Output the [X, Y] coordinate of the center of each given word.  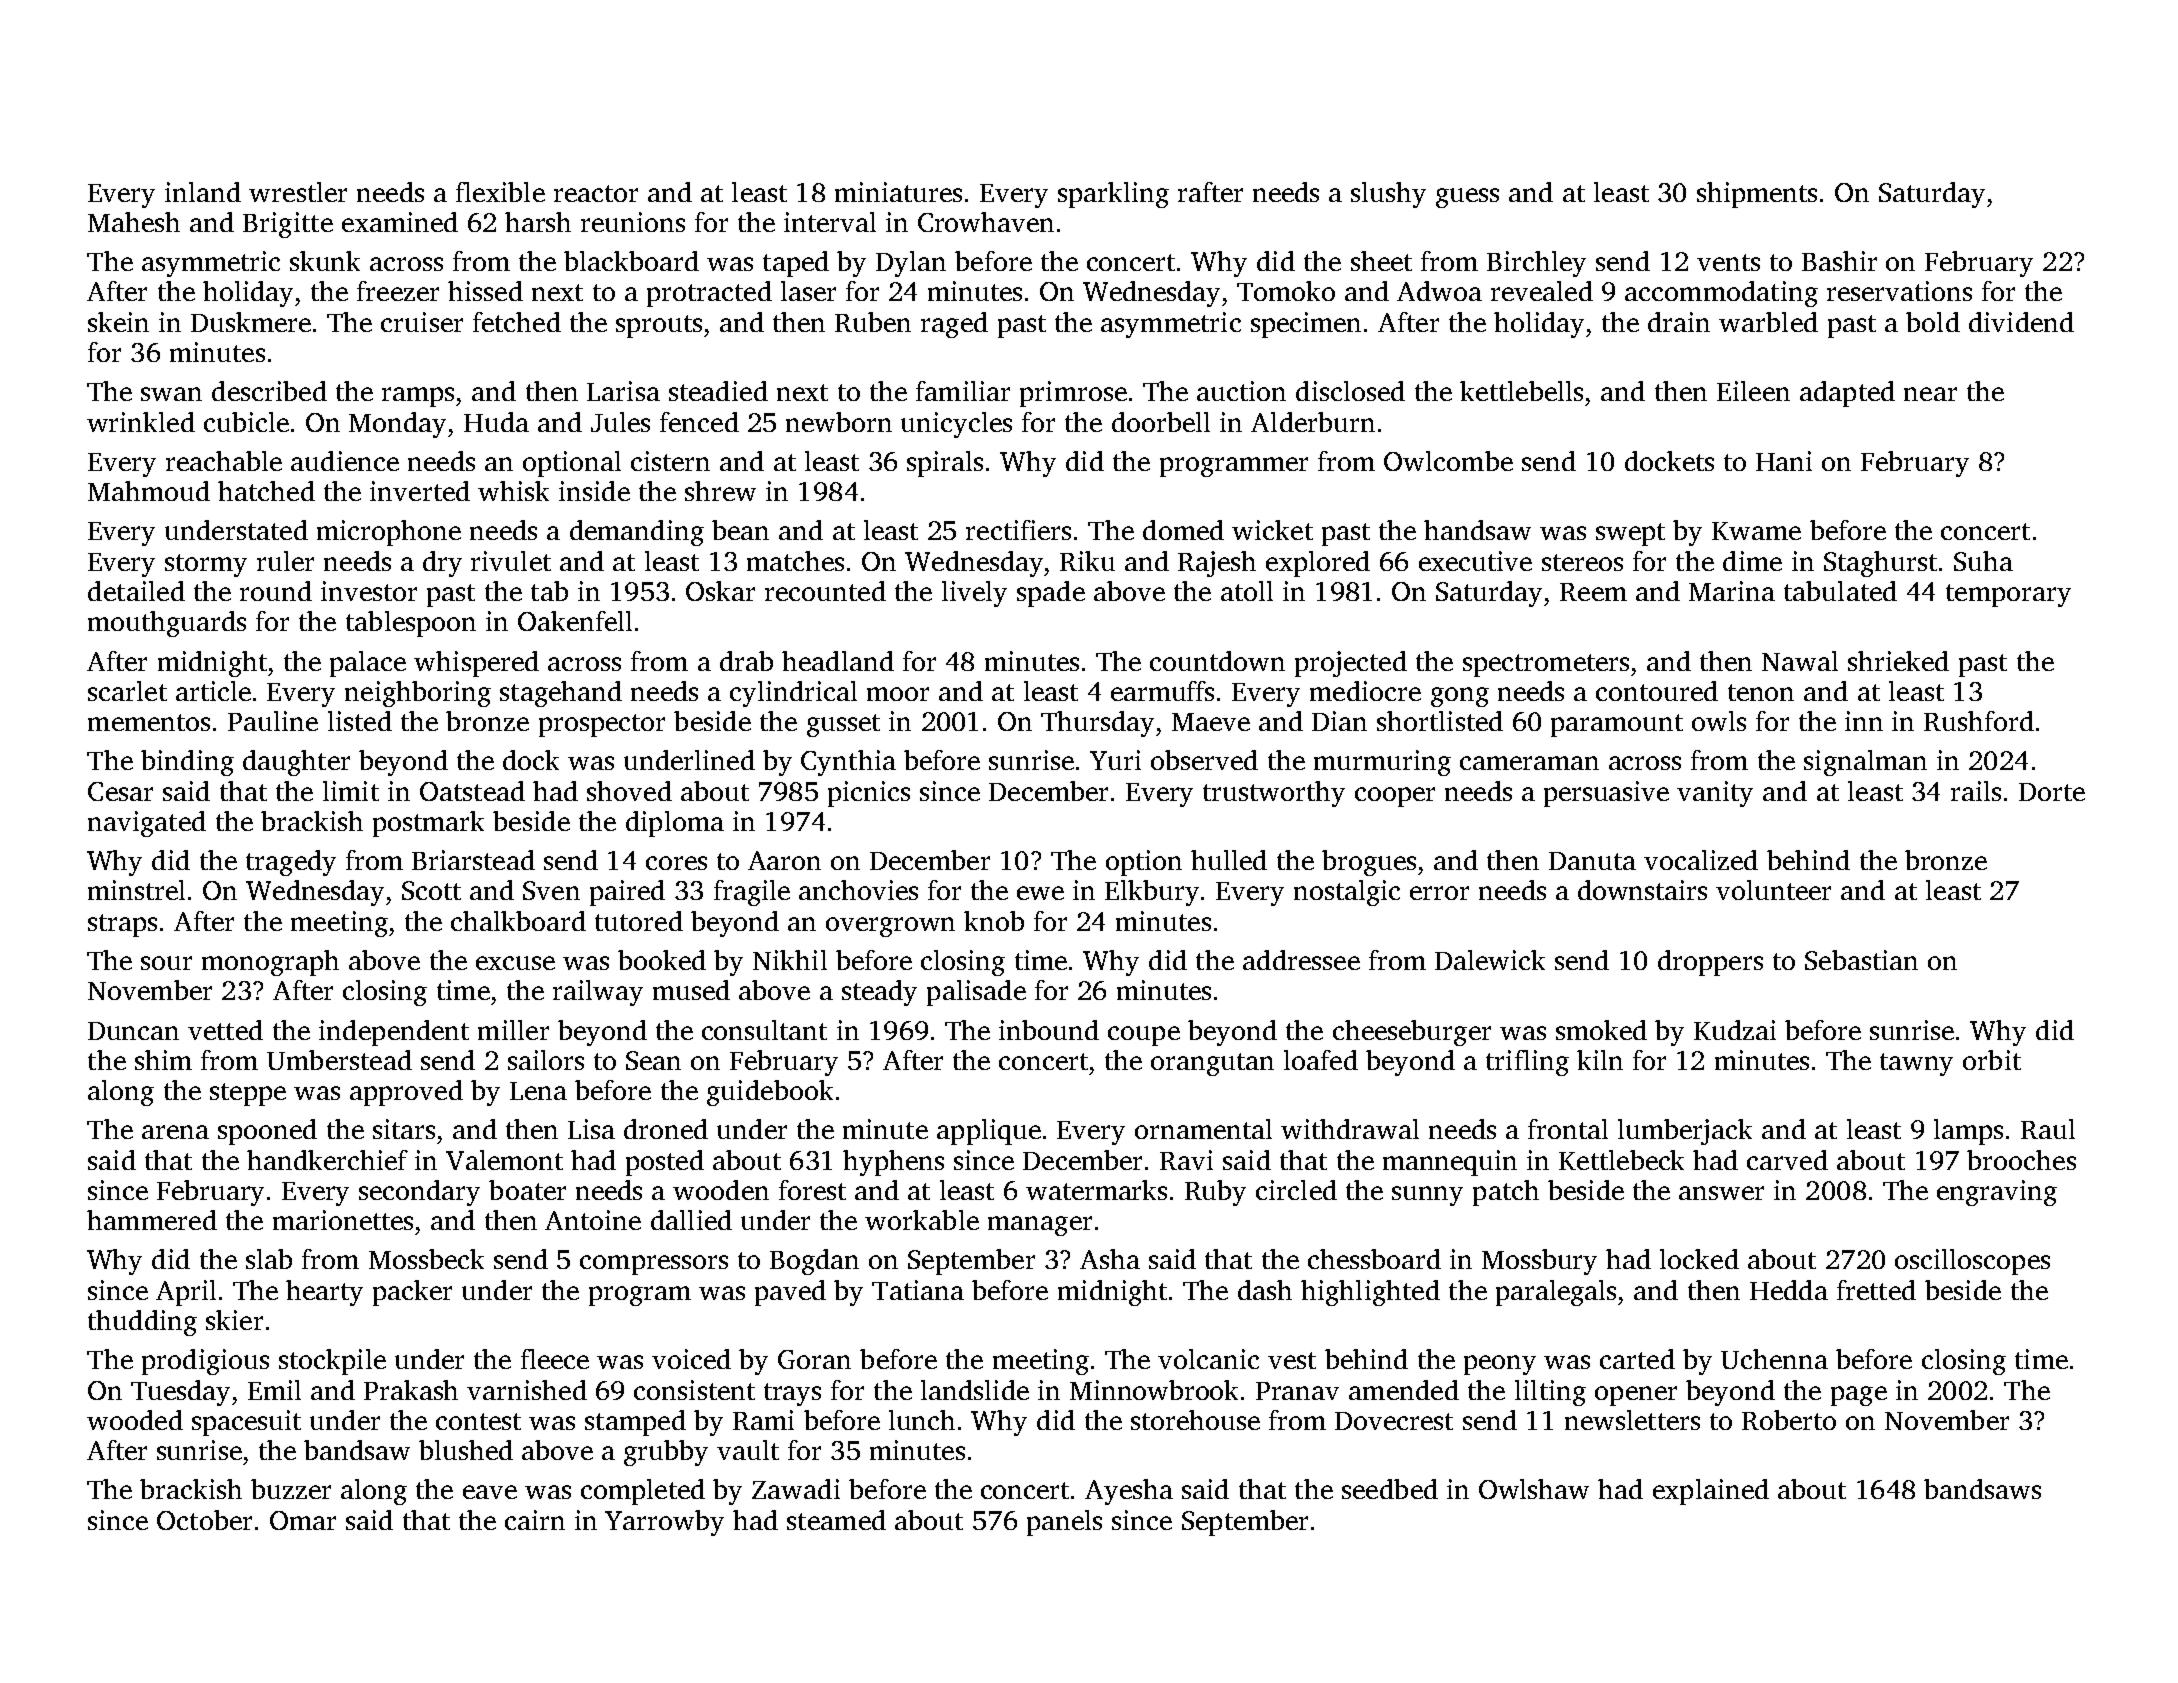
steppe [248, 1094]
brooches [2021, 1160]
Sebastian [1861, 960]
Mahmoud [149, 491]
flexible [500, 192]
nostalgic [1347, 893]
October [204, 1520]
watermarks [1096, 1190]
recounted [825, 591]
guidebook [770, 1093]
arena [175, 1132]
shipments [1757, 195]
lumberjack [1685, 1132]
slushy [1388, 195]
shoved [629, 791]
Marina [1732, 591]
